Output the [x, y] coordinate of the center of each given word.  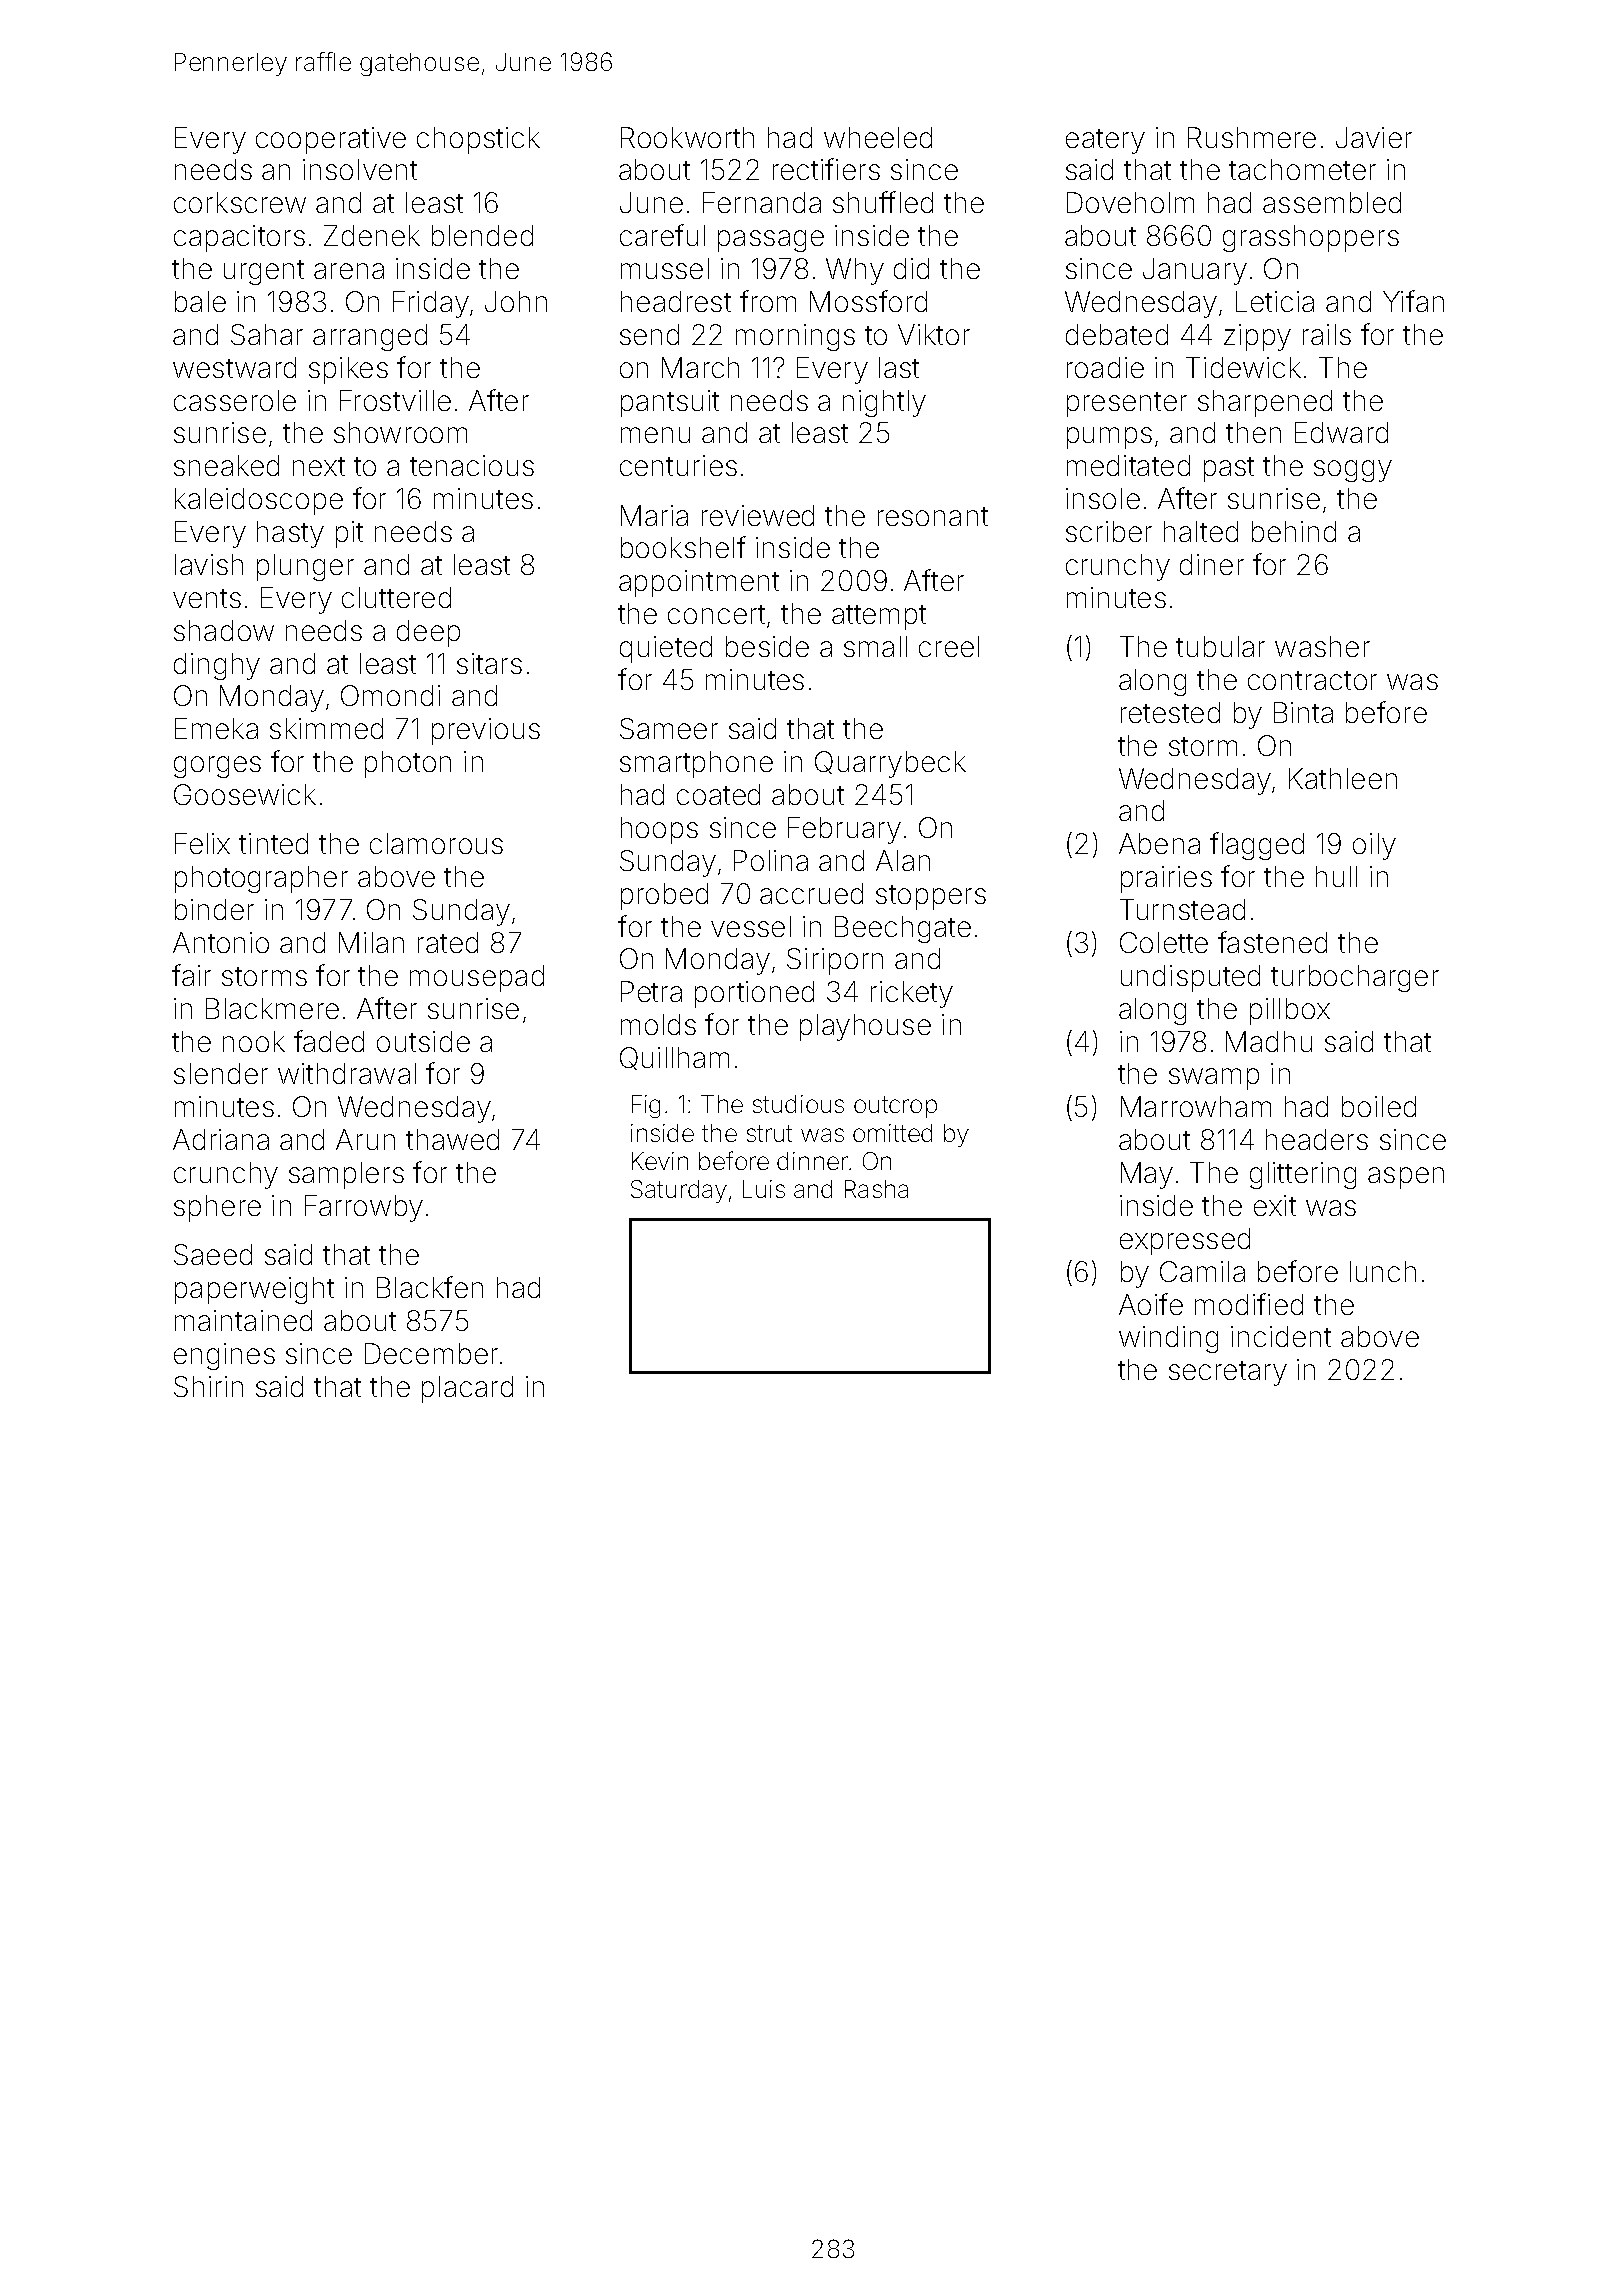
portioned [754, 994]
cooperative [331, 140]
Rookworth [687, 137]
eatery [1105, 141]
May [1147, 1175]
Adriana [221, 1139]
